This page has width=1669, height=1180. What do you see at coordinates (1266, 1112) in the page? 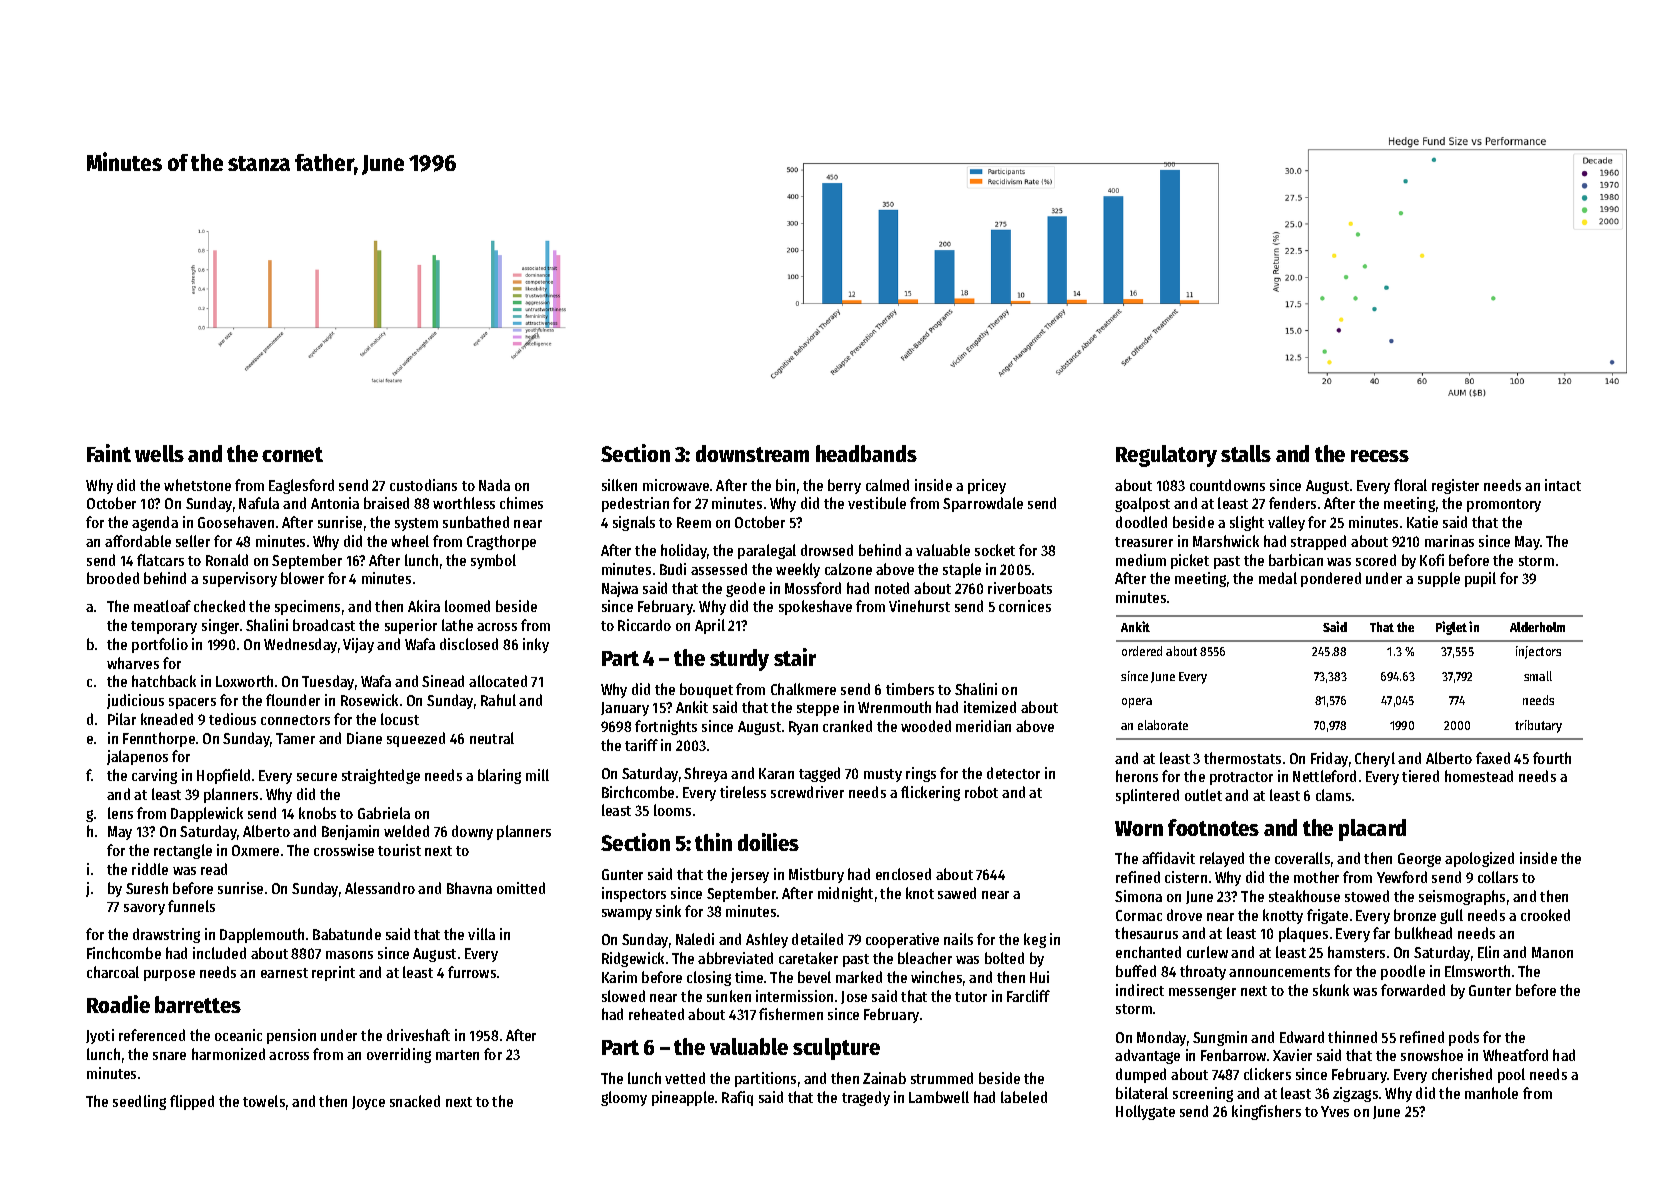
I see `kingfishers` at bounding box center [1266, 1112].
